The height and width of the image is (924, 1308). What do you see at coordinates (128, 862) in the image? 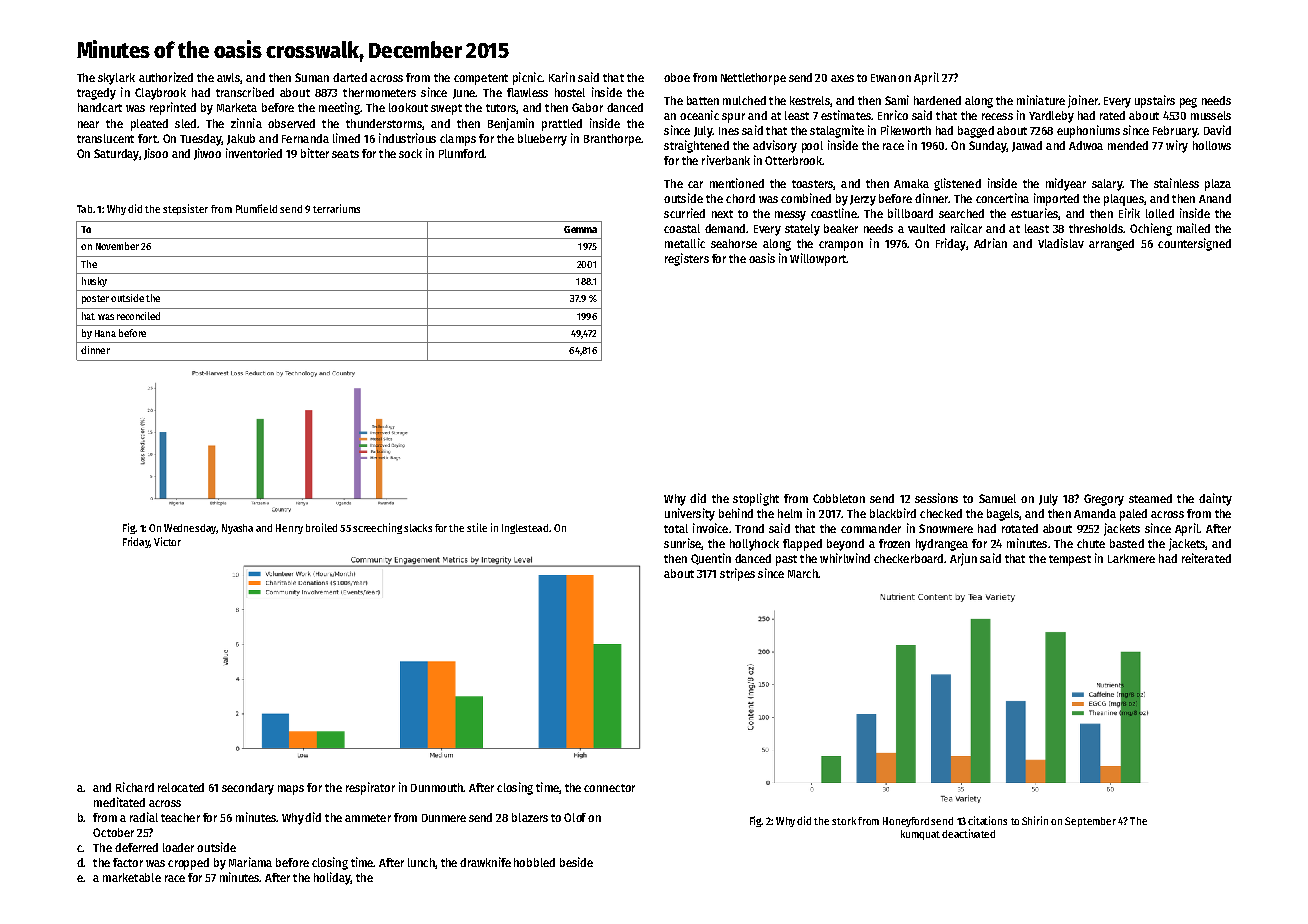
I see `factor` at bounding box center [128, 862].
